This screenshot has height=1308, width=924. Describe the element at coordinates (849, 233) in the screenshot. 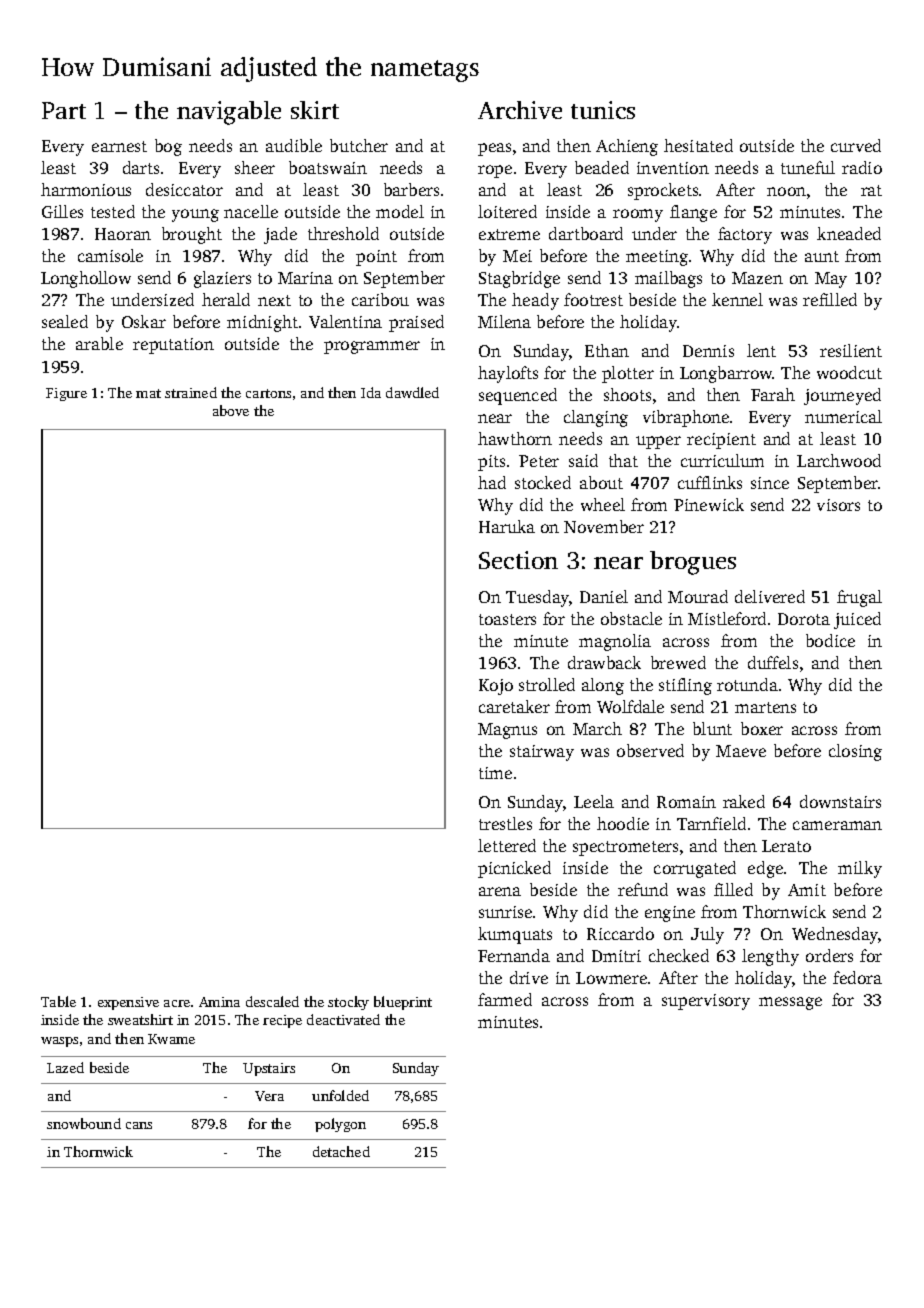

I see `kneaded` at that location.
